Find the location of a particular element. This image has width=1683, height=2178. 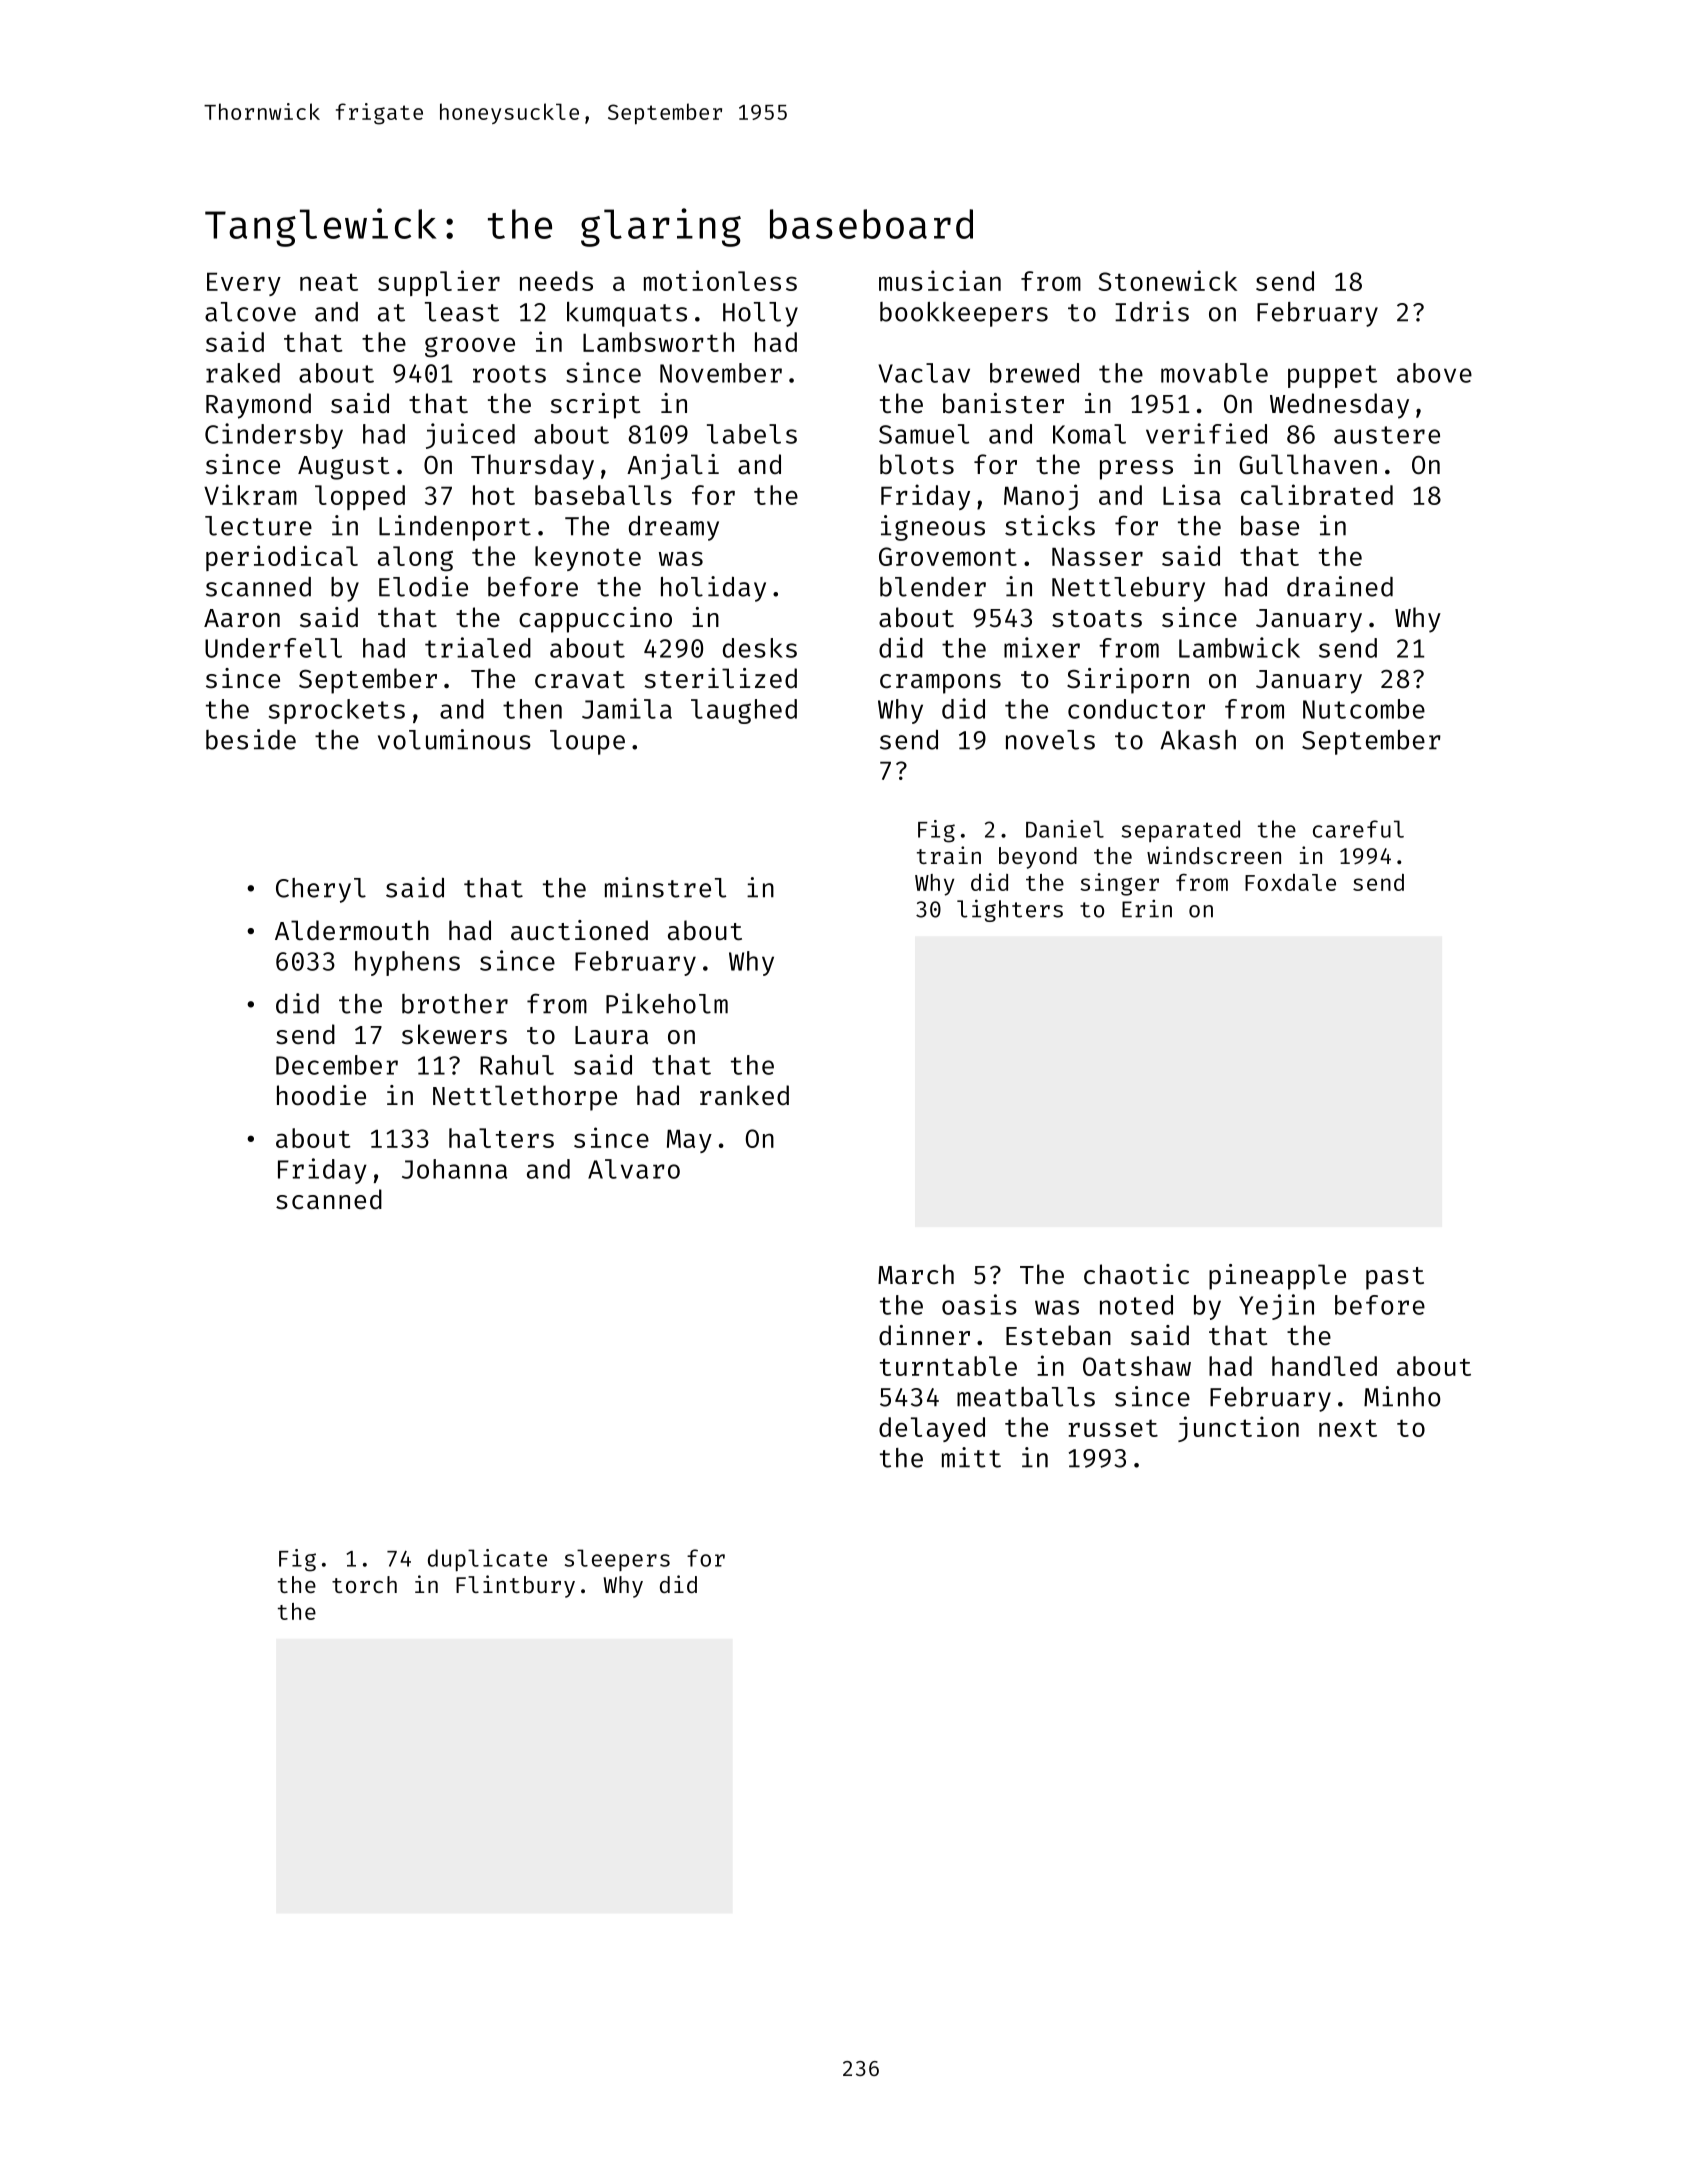

Foxdale is located at coordinates (1290, 882).
